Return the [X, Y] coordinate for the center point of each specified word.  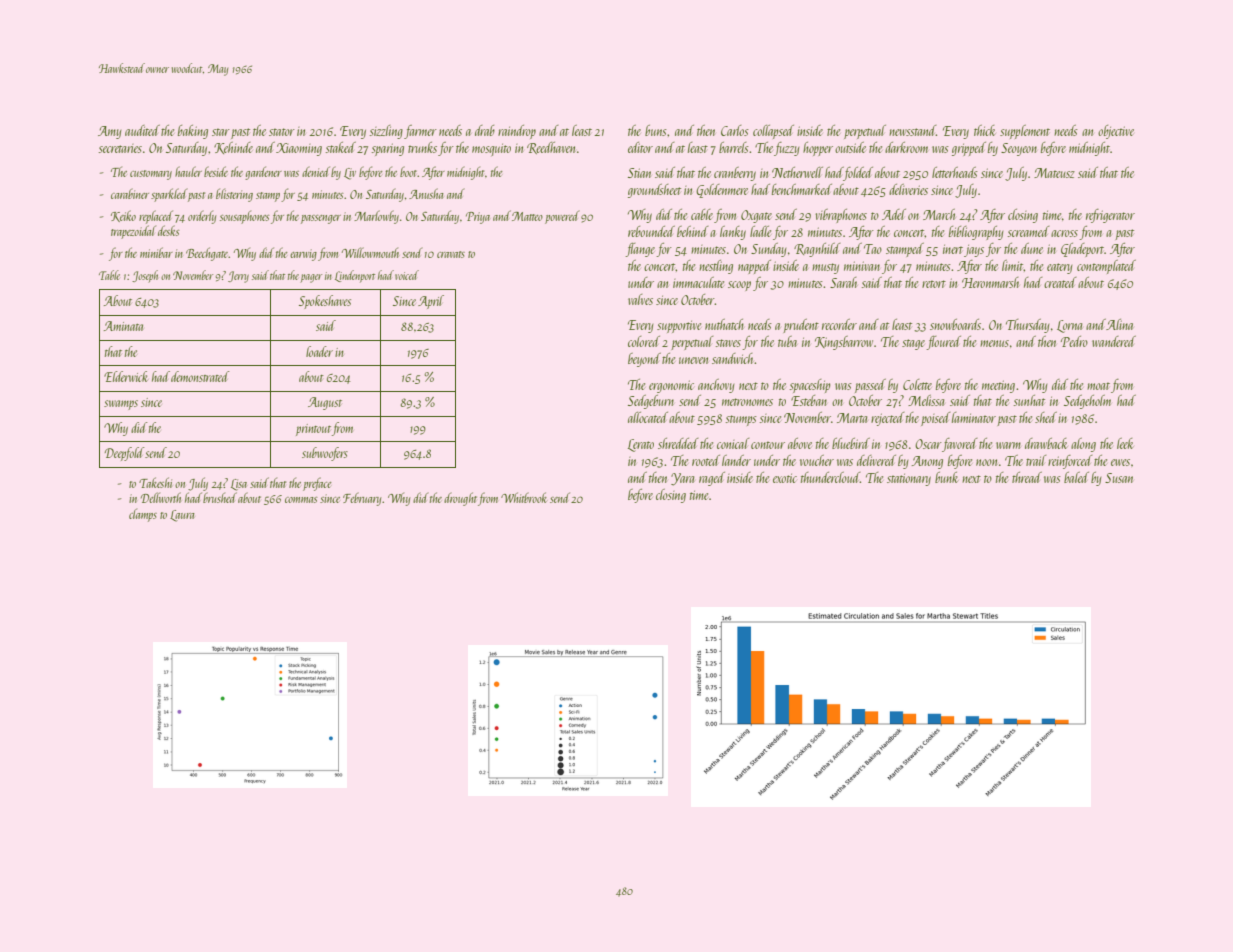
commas [301, 500]
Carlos [735, 130]
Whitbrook [524, 497]
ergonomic [671, 386]
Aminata [123, 326]
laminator [974, 417]
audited [142, 130]
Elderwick [126, 376]
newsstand [912, 130]
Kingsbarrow [844, 343]
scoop [739, 286]
